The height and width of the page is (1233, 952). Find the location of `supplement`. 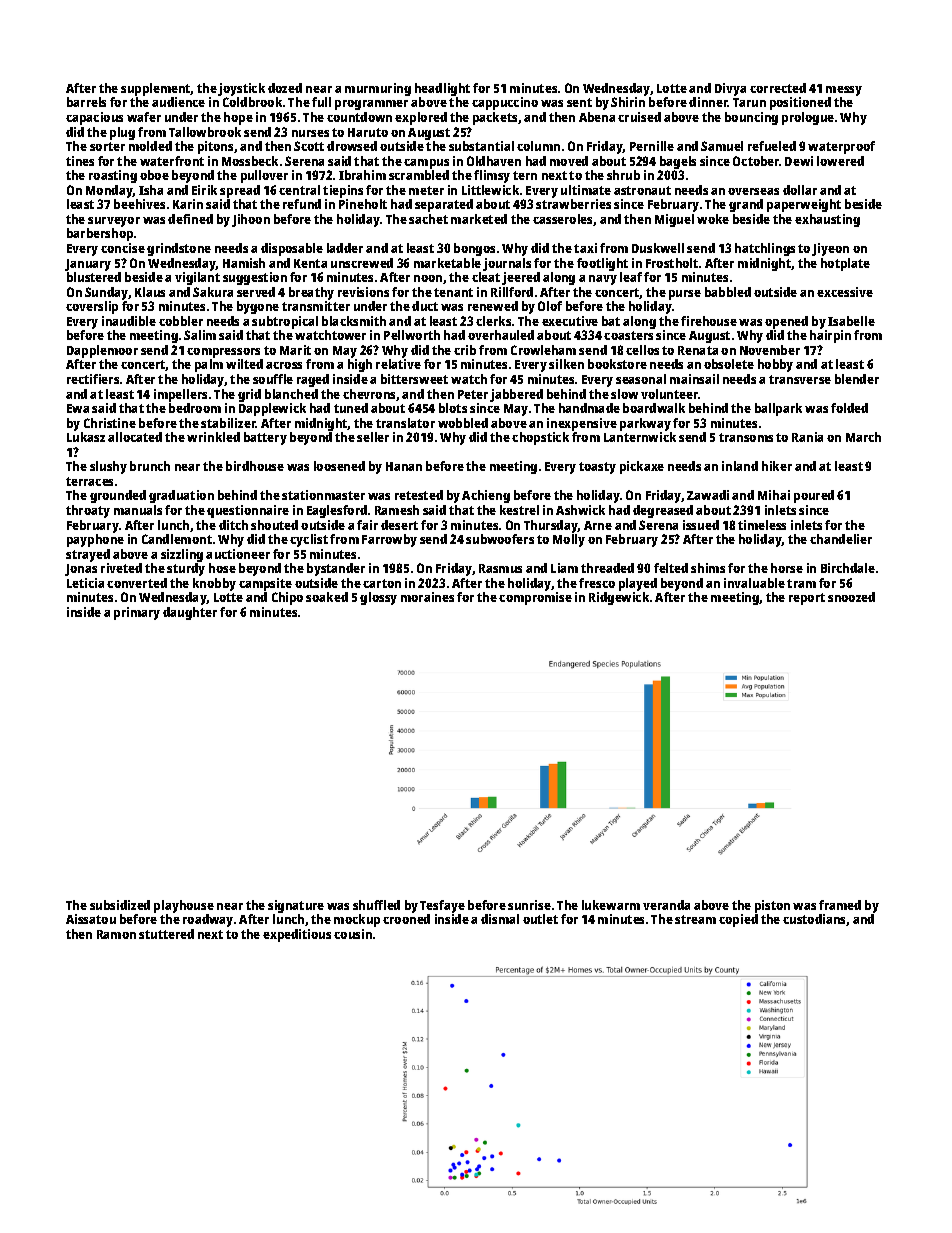

supplement is located at coordinates (156, 89).
